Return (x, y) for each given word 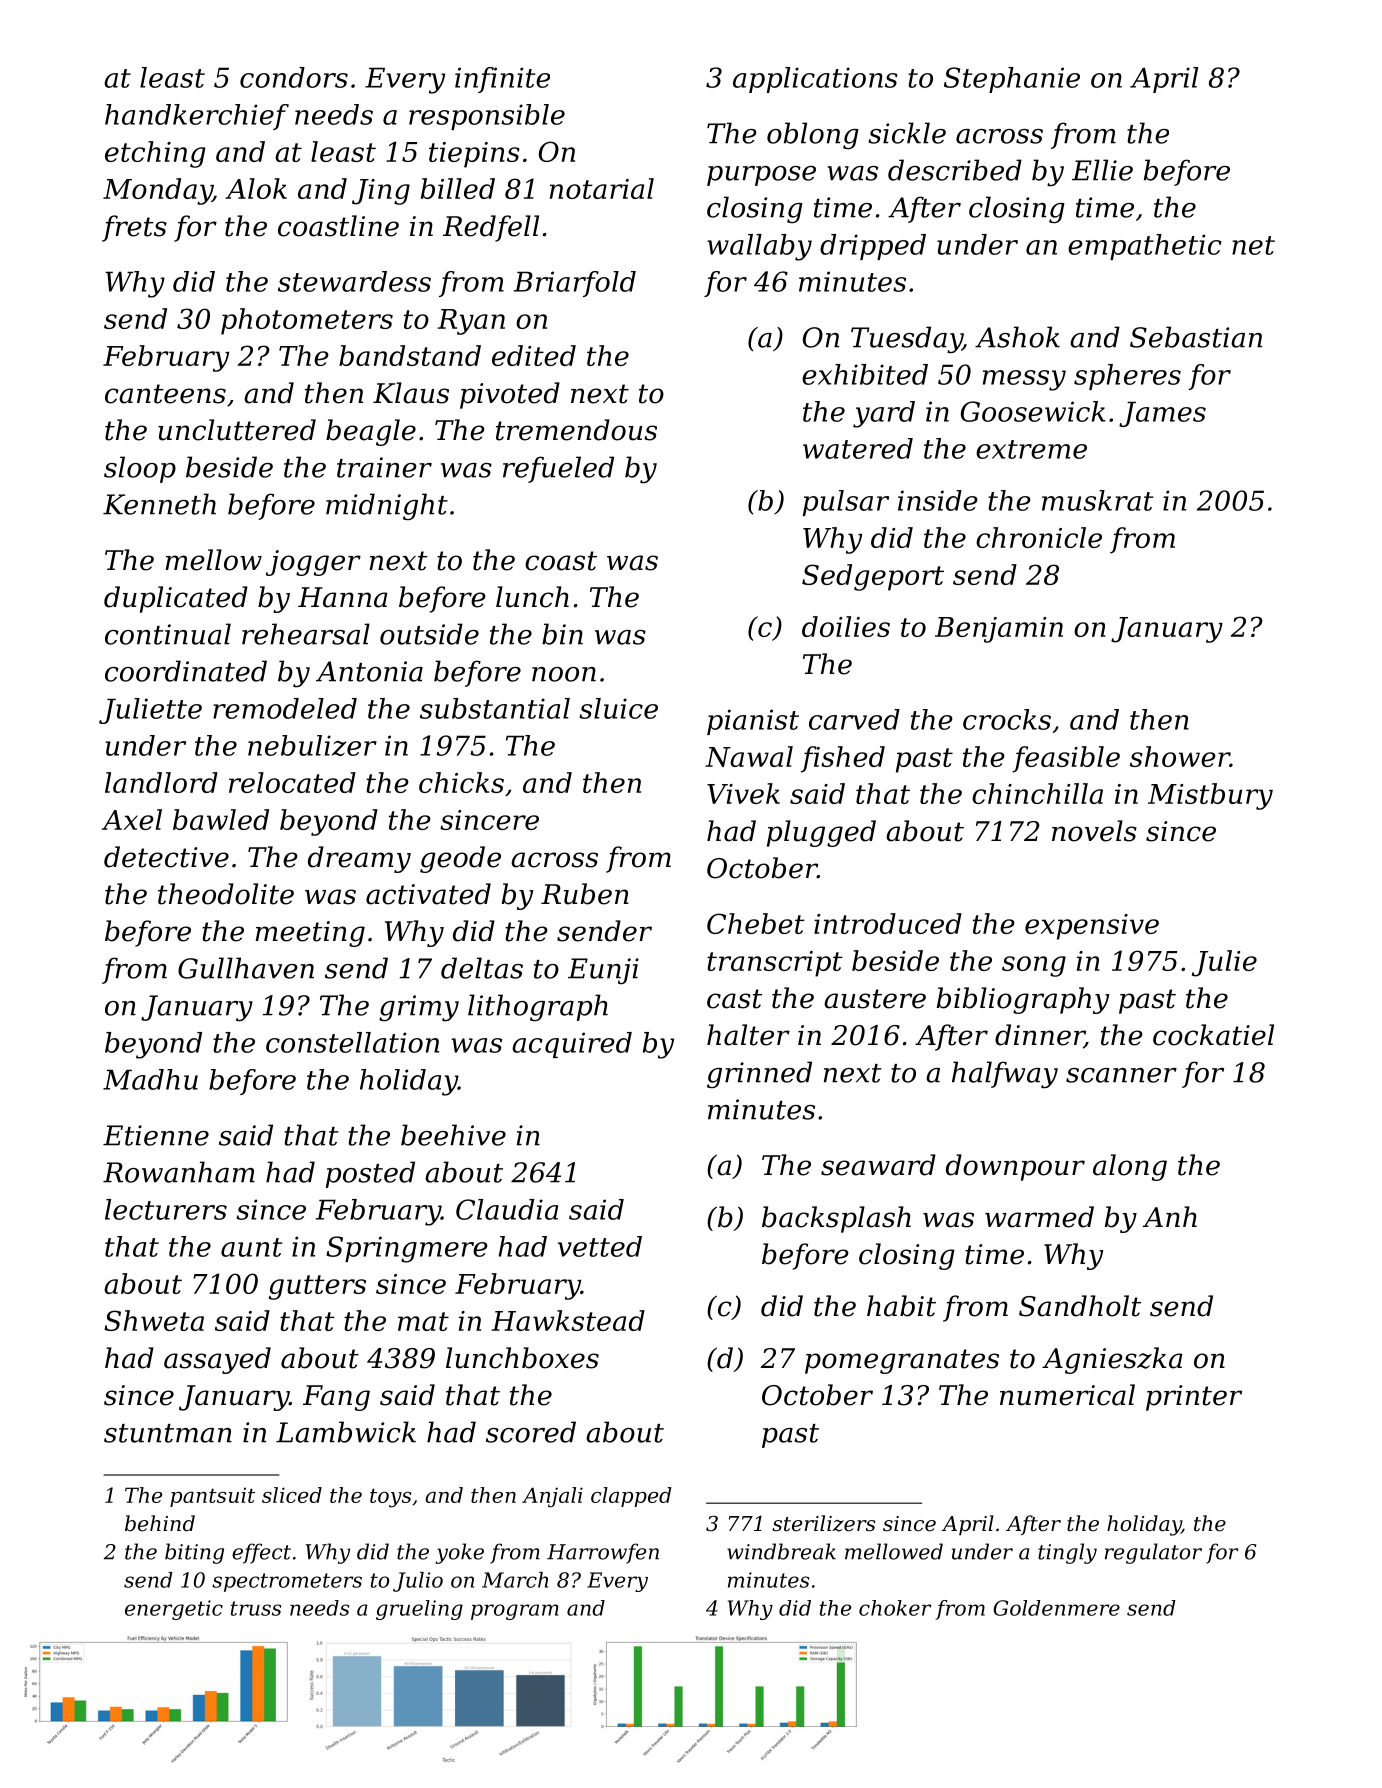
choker (895, 1608)
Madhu (150, 1079)
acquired (572, 1045)
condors (294, 77)
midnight (387, 506)
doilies (846, 626)
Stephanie (1012, 80)
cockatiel (1213, 1035)
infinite (502, 80)
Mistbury (1210, 796)
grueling (419, 1610)
